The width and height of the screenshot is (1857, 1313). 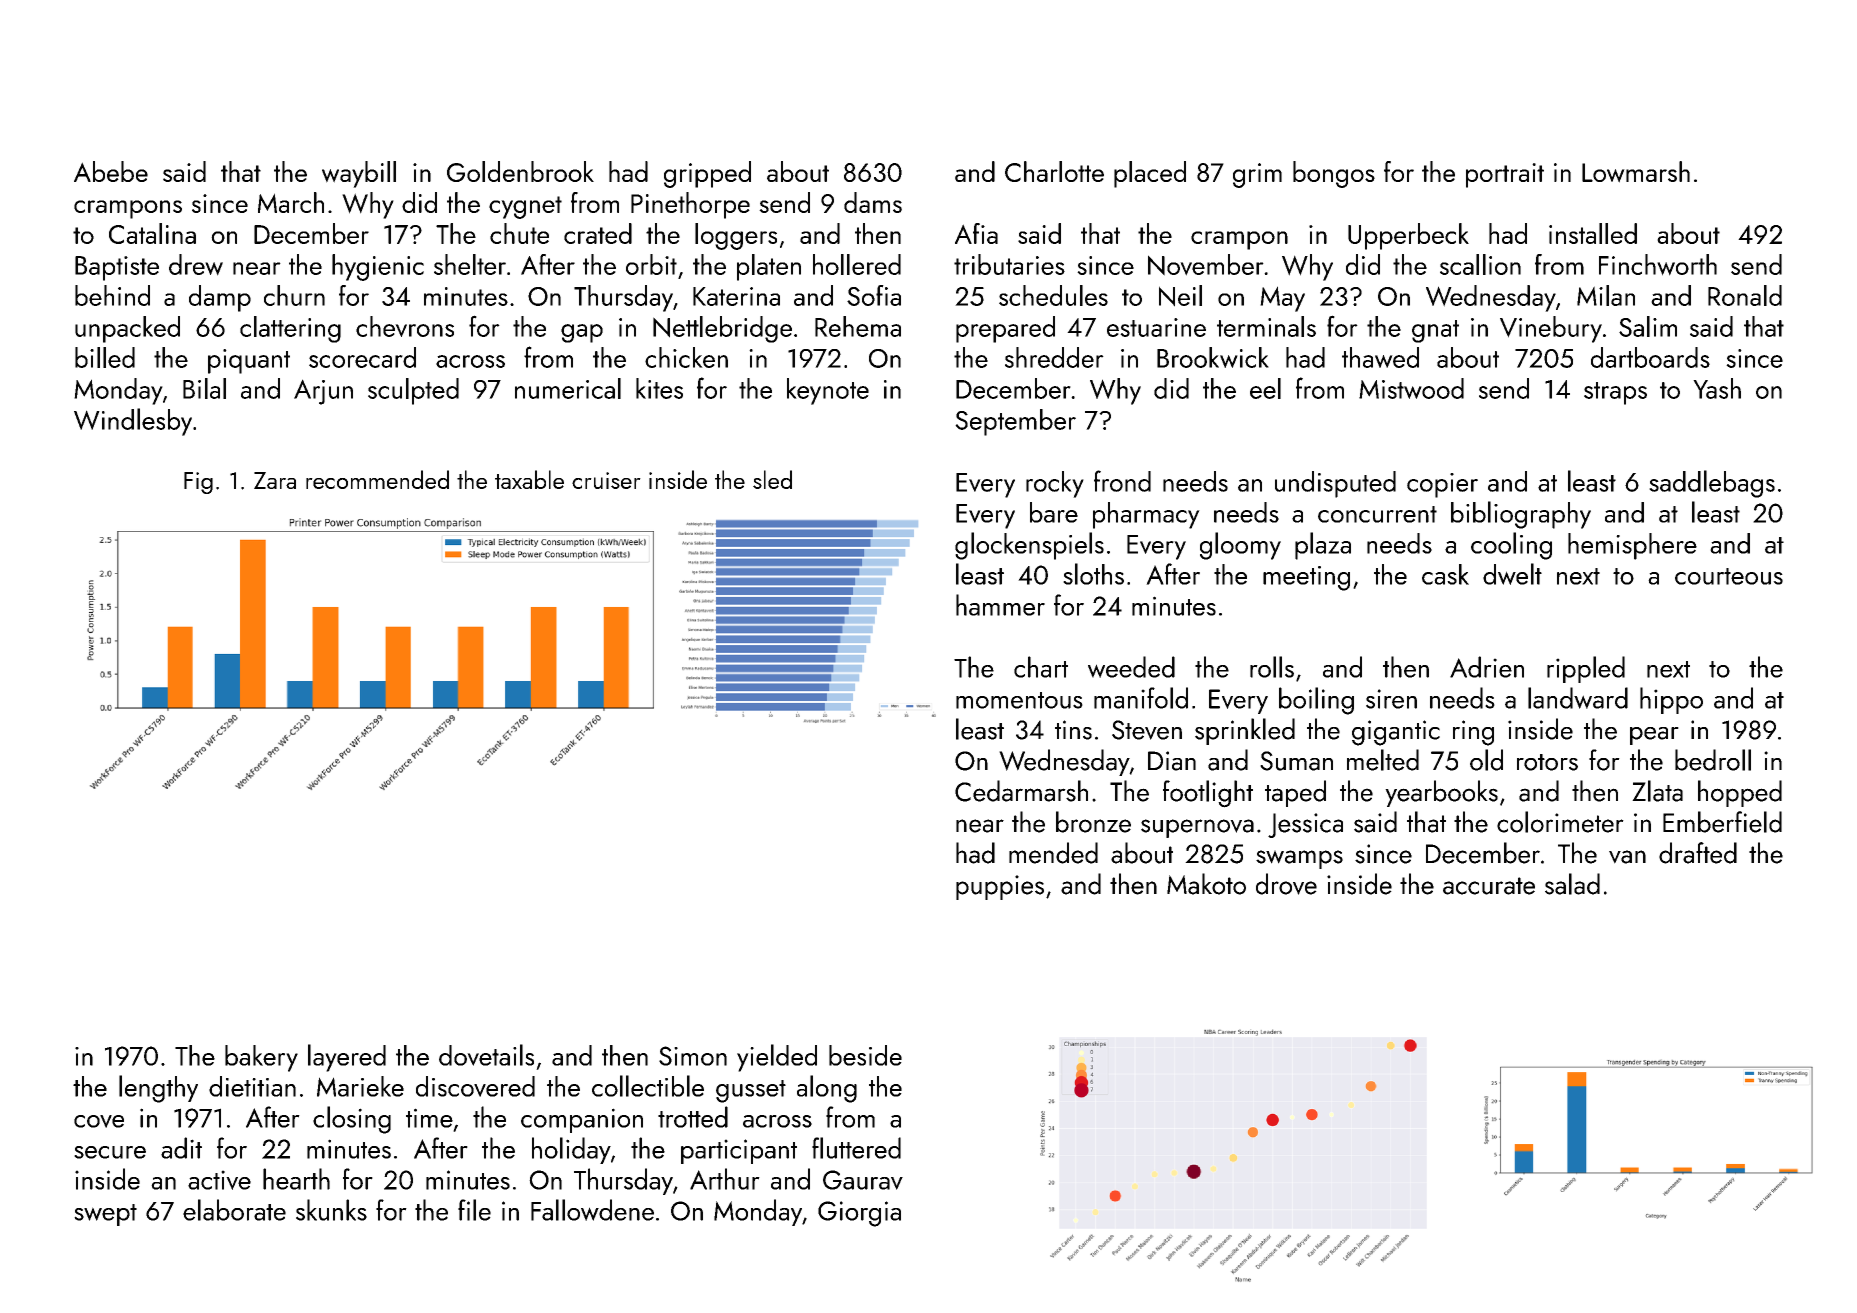 I want to click on Zara, so click(x=275, y=480).
